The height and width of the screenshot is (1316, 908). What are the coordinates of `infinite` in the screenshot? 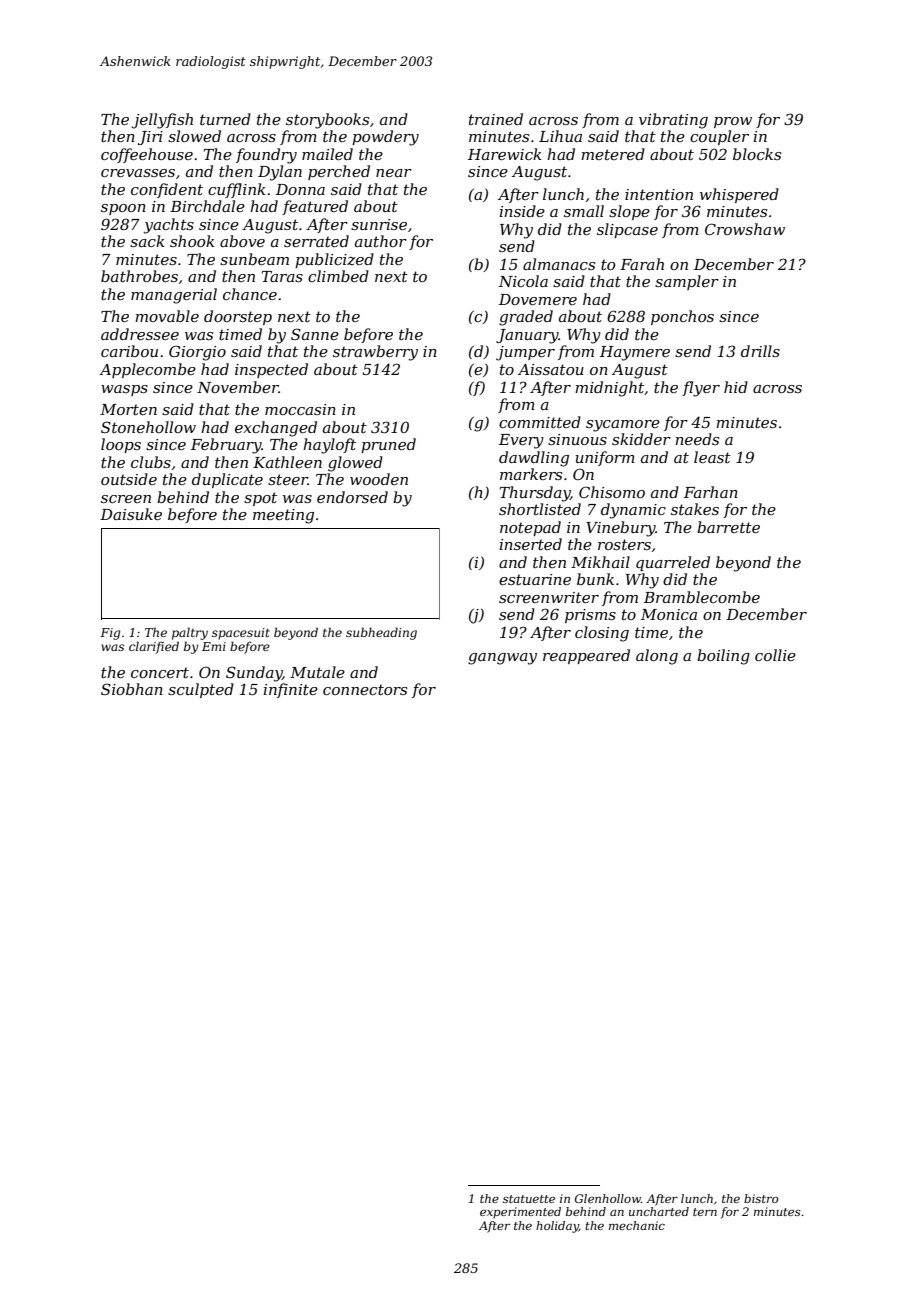 It's located at (291, 690).
